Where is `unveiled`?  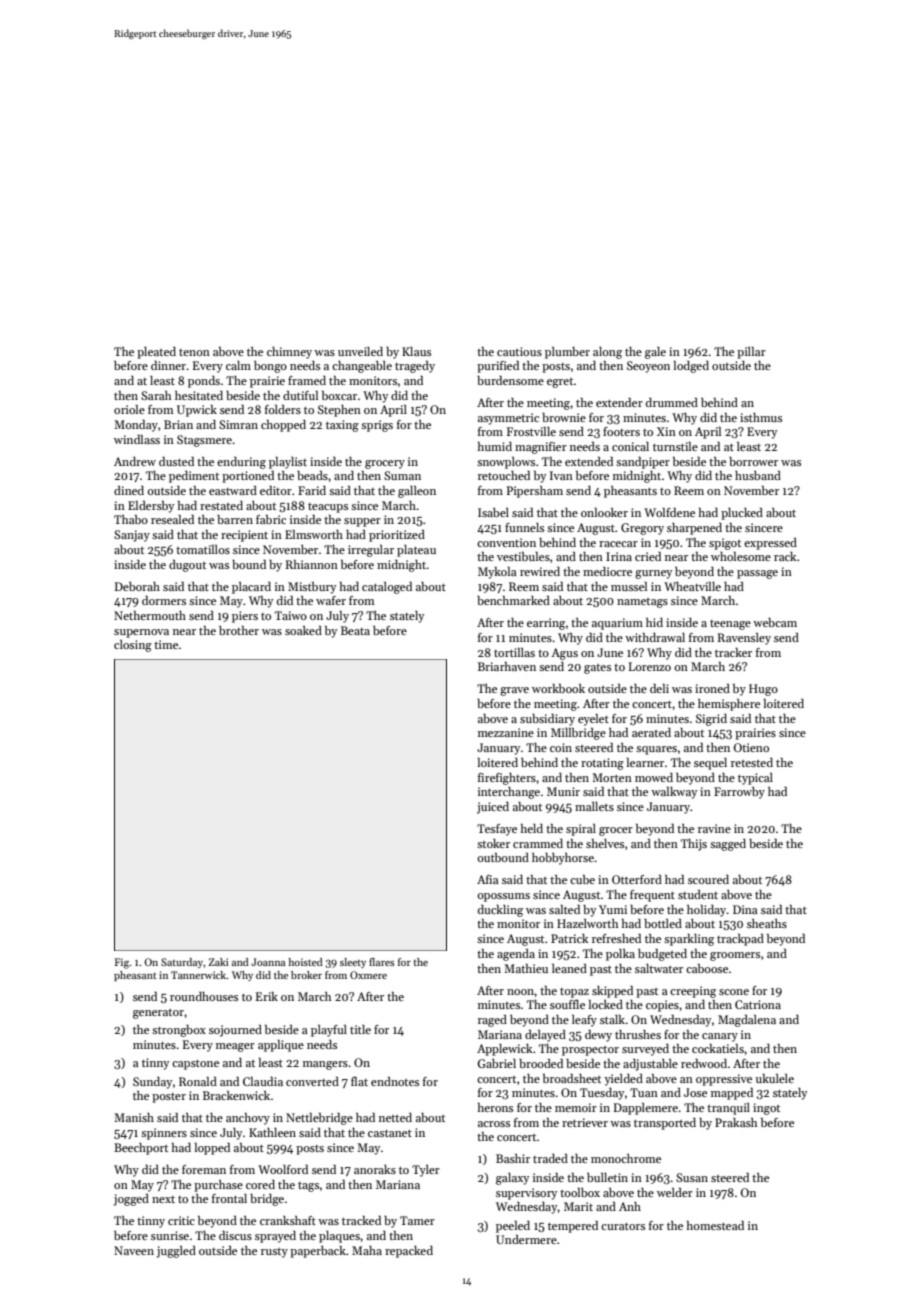 unveiled is located at coordinates (360, 351).
